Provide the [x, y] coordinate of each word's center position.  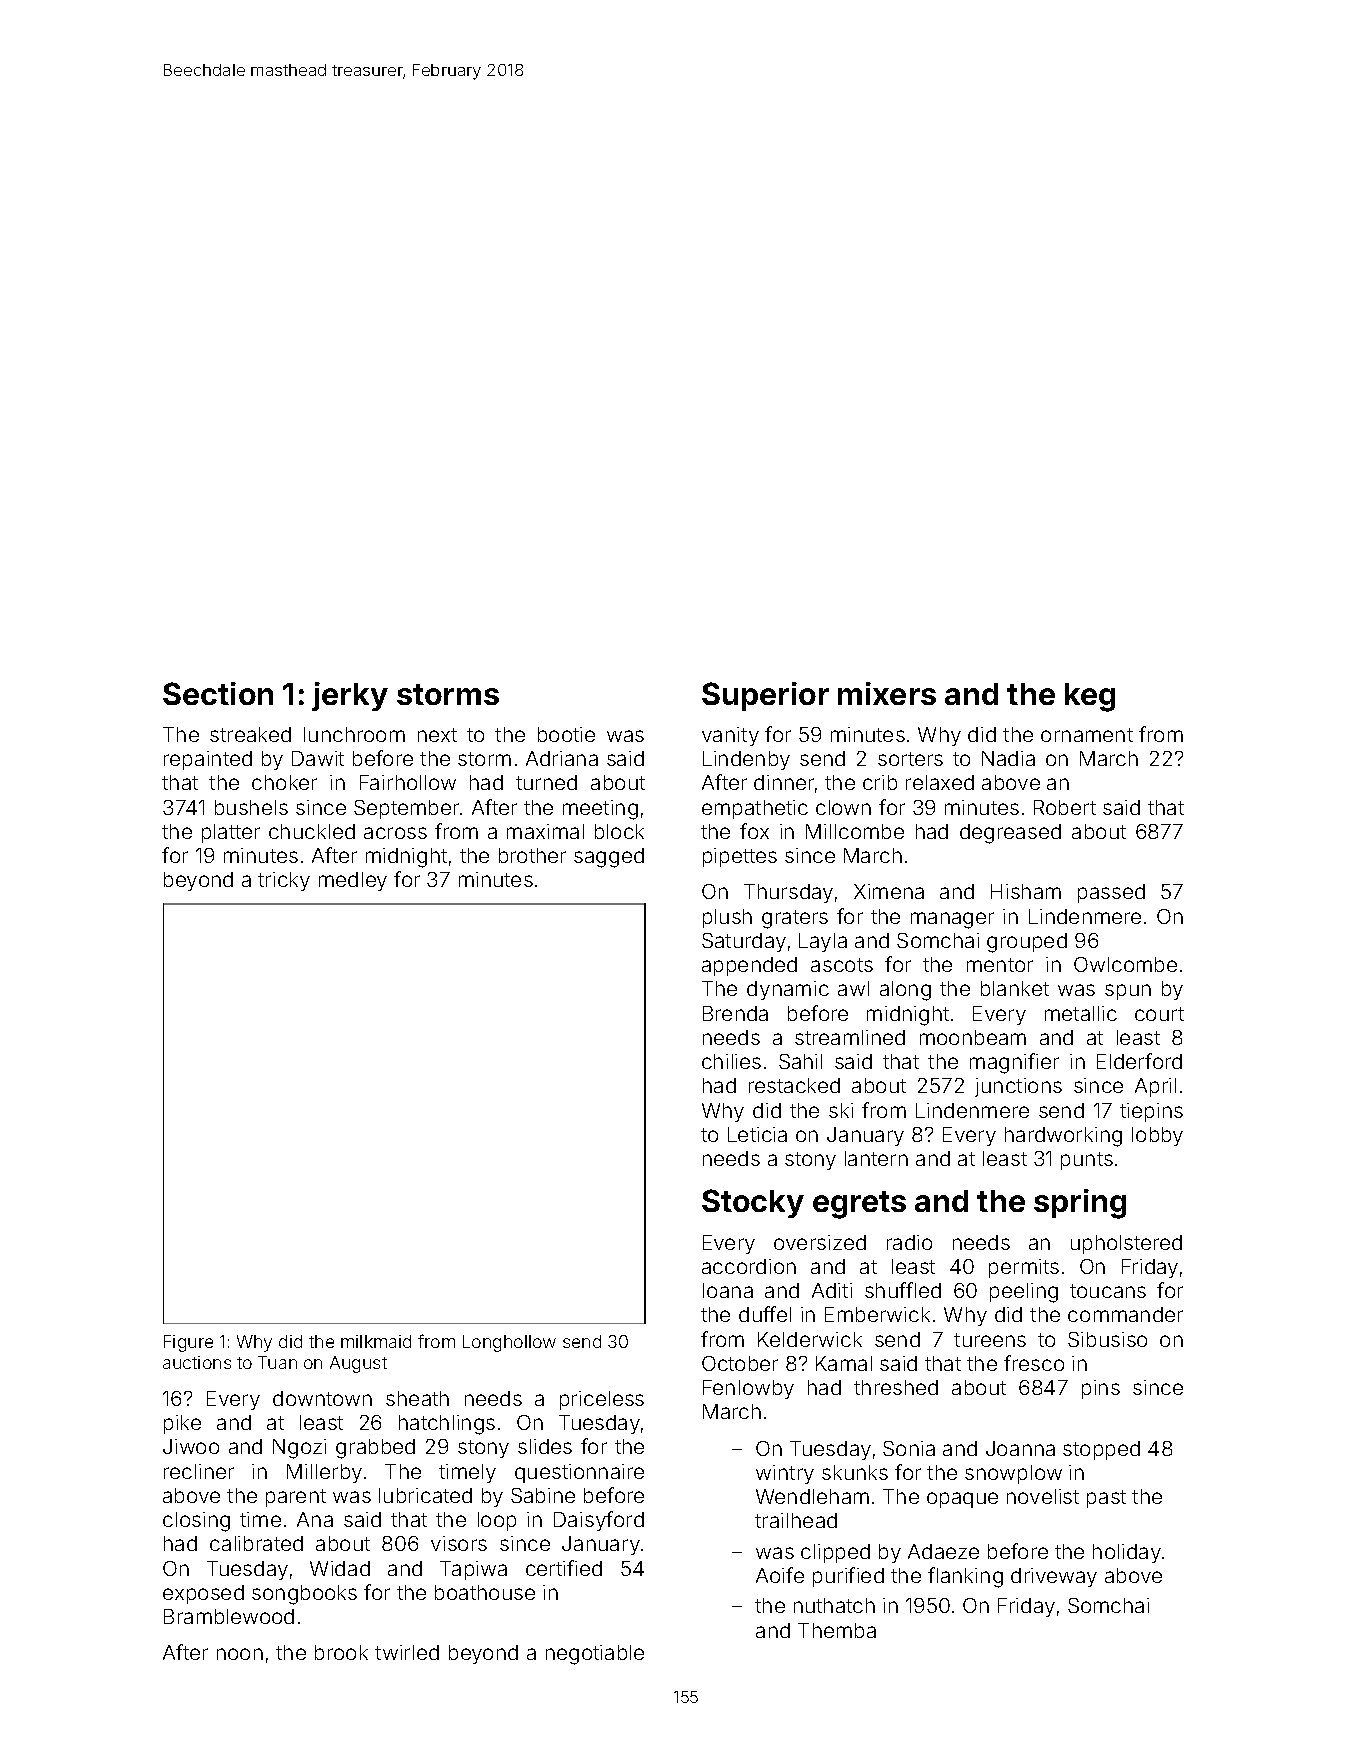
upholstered [1126, 1244]
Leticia [757, 1134]
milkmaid [376, 1341]
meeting [600, 810]
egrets [859, 1205]
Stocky [753, 1203]
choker [284, 782]
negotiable [595, 1655]
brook [341, 1652]
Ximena [889, 891]
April [1155, 1087]
